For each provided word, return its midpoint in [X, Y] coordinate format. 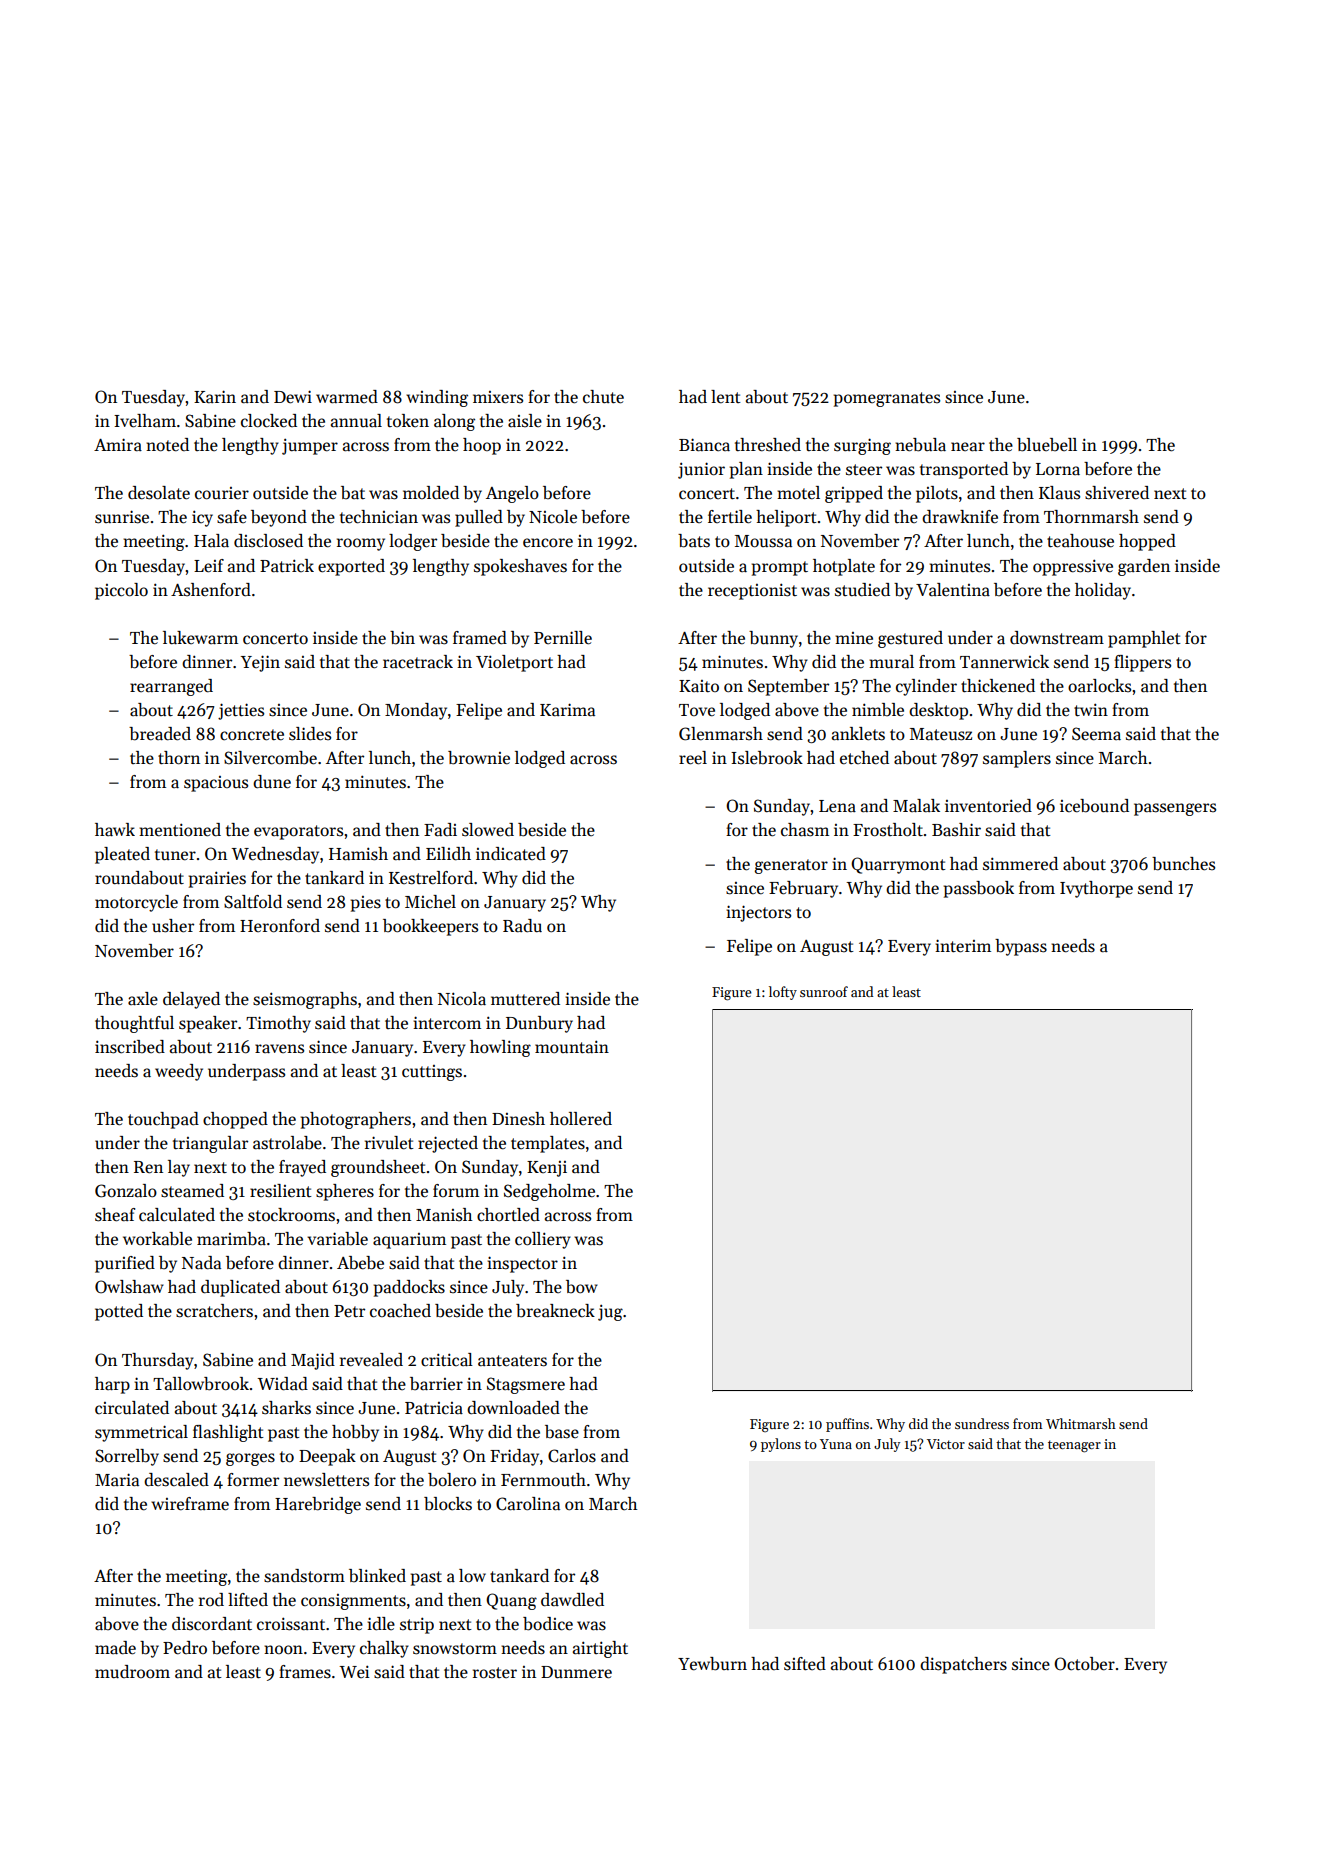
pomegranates [887, 399]
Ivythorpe [1096, 889]
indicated [511, 854]
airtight [600, 1649]
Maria [117, 1480]
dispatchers [963, 1665]
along [454, 422]
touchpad [163, 1120]
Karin [215, 397]
